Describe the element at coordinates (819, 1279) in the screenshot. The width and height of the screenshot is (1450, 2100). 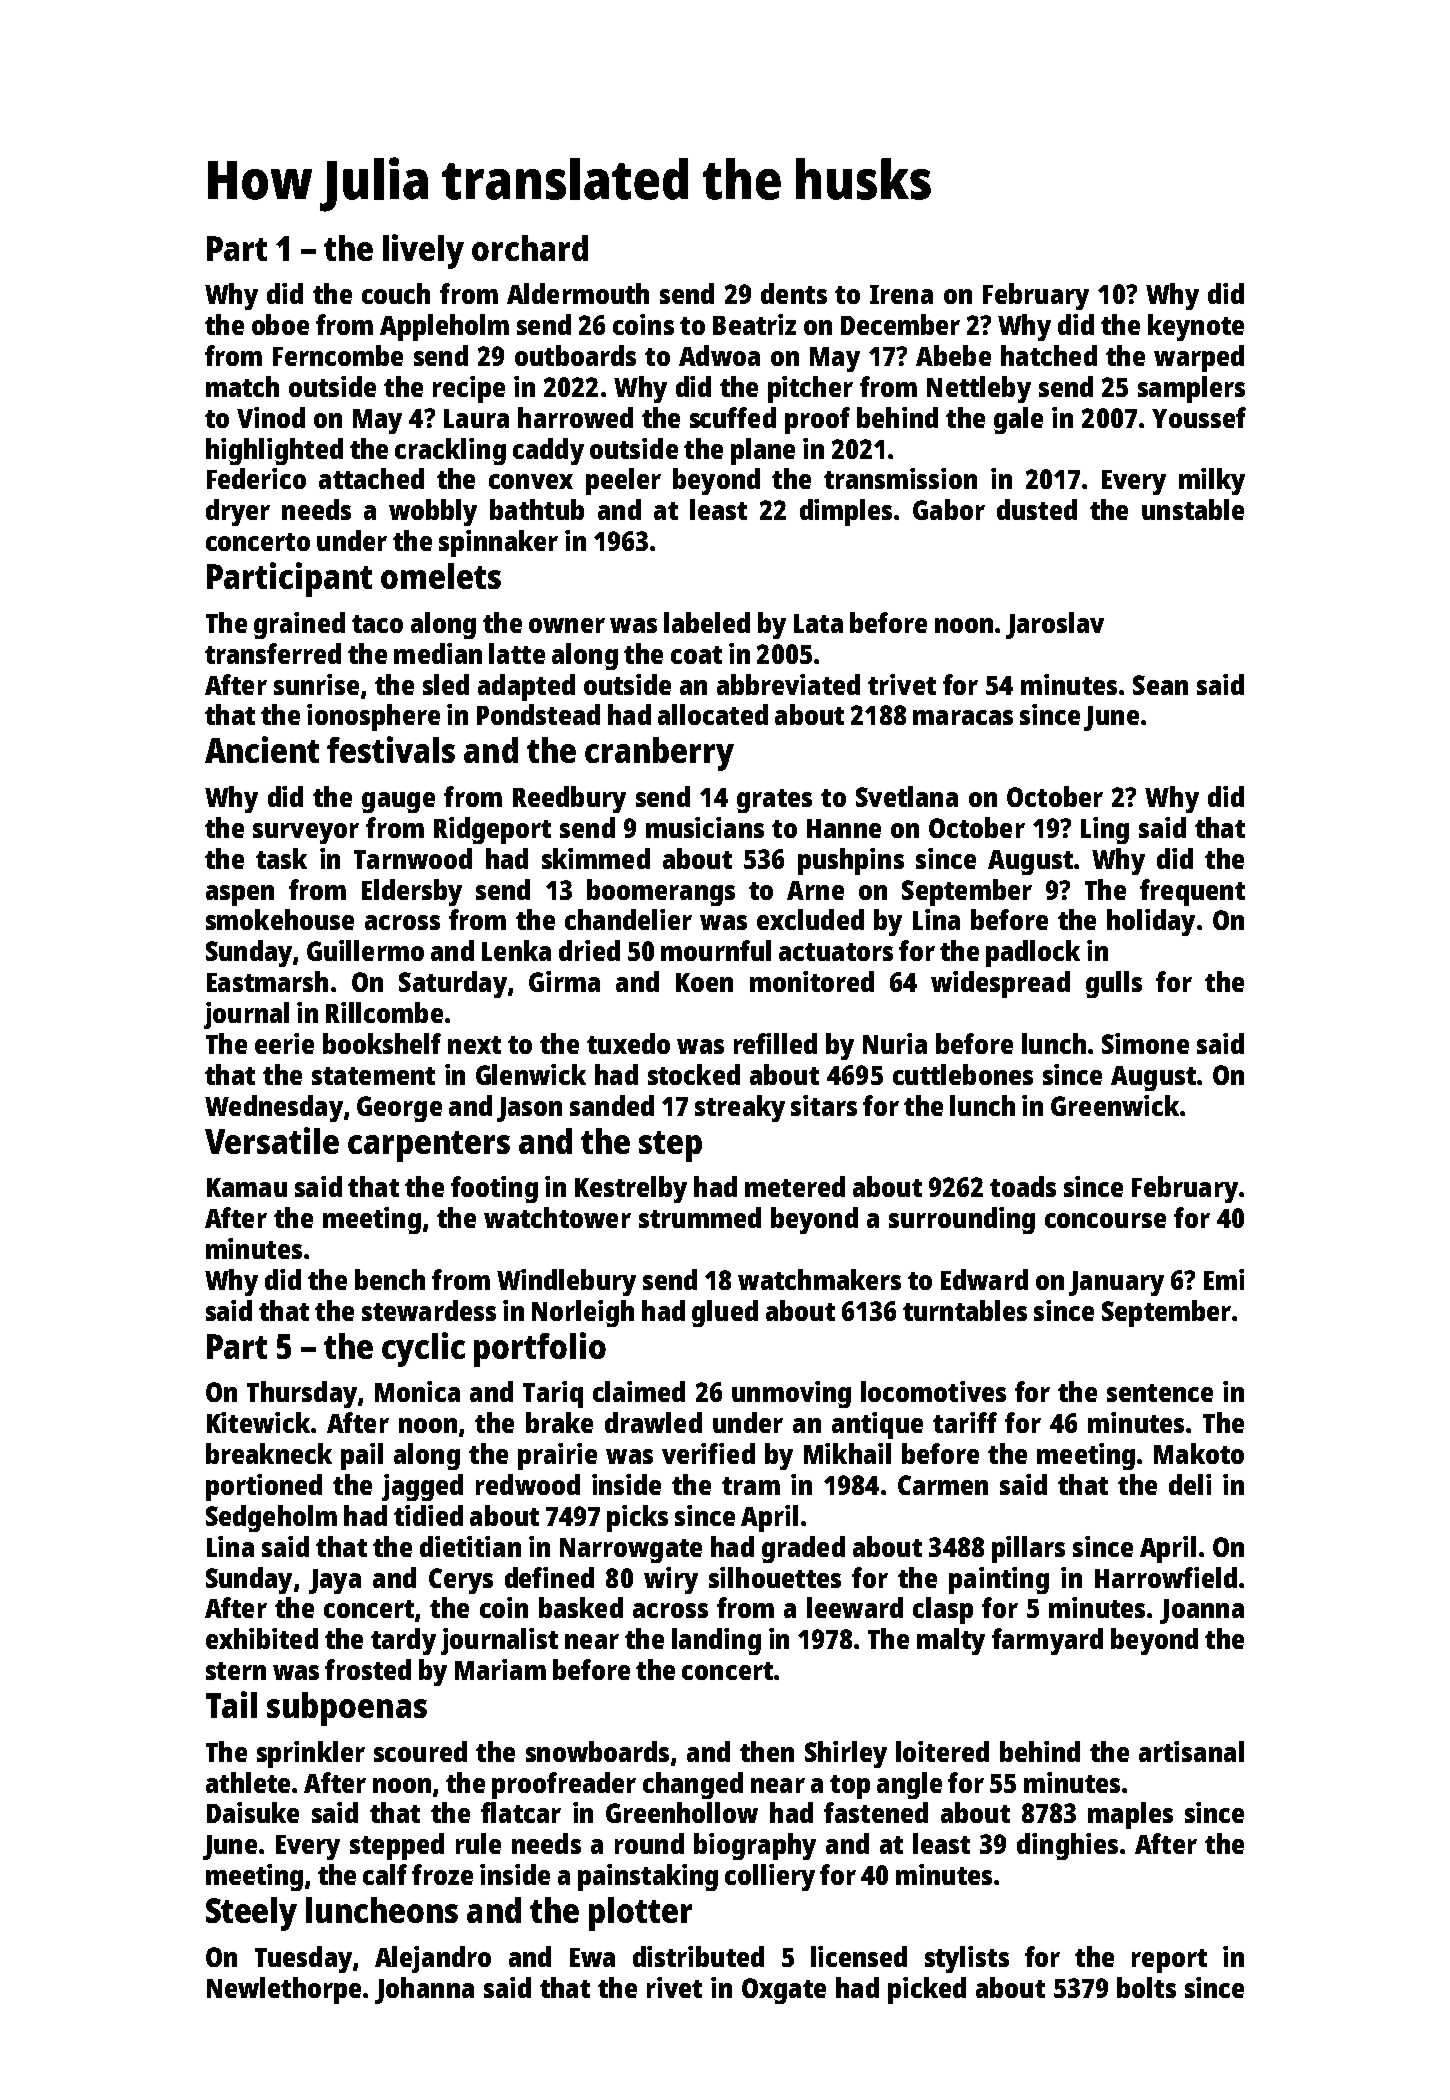
I see `watchmakers` at that location.
